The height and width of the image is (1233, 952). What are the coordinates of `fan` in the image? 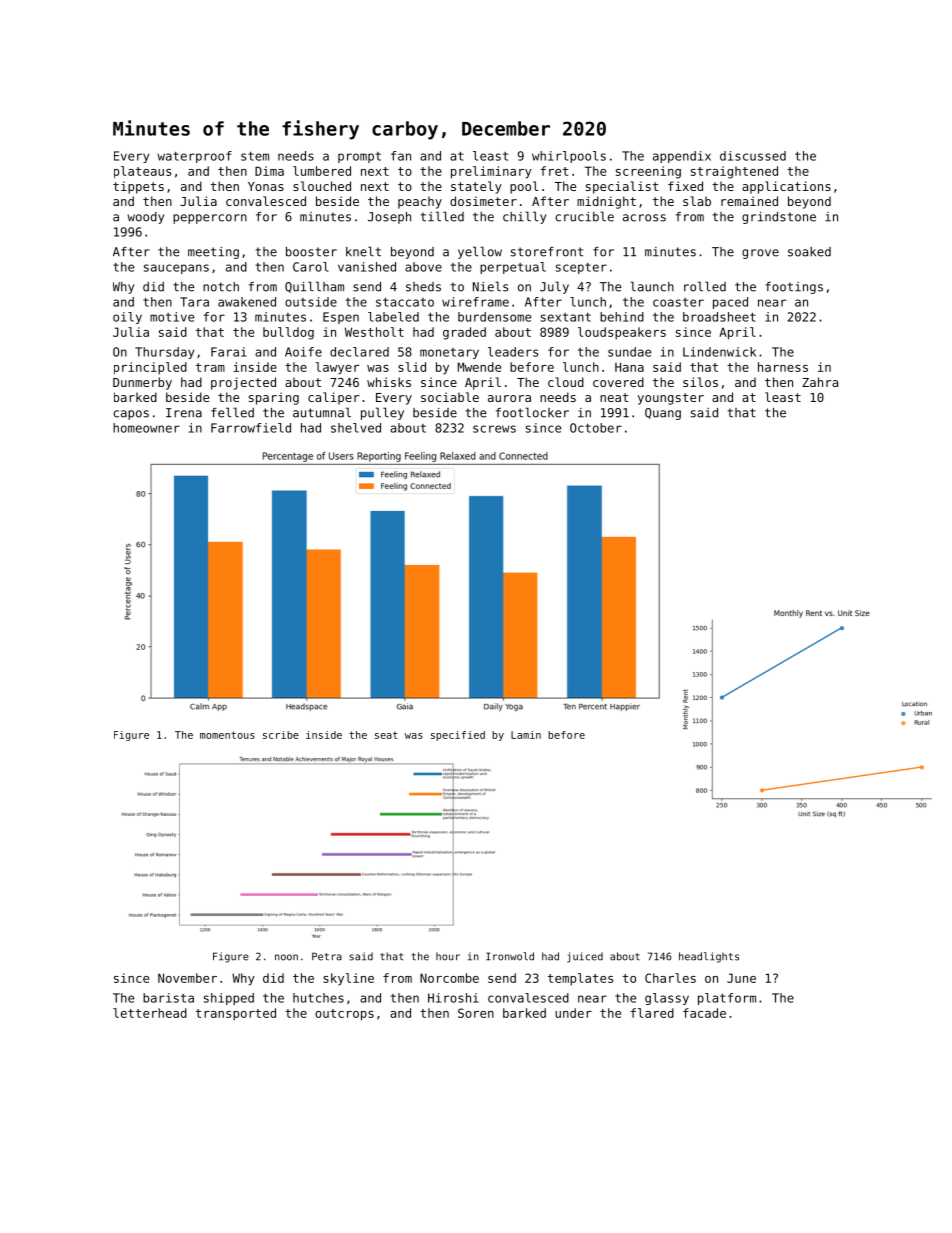 It's located at (401, 156).
